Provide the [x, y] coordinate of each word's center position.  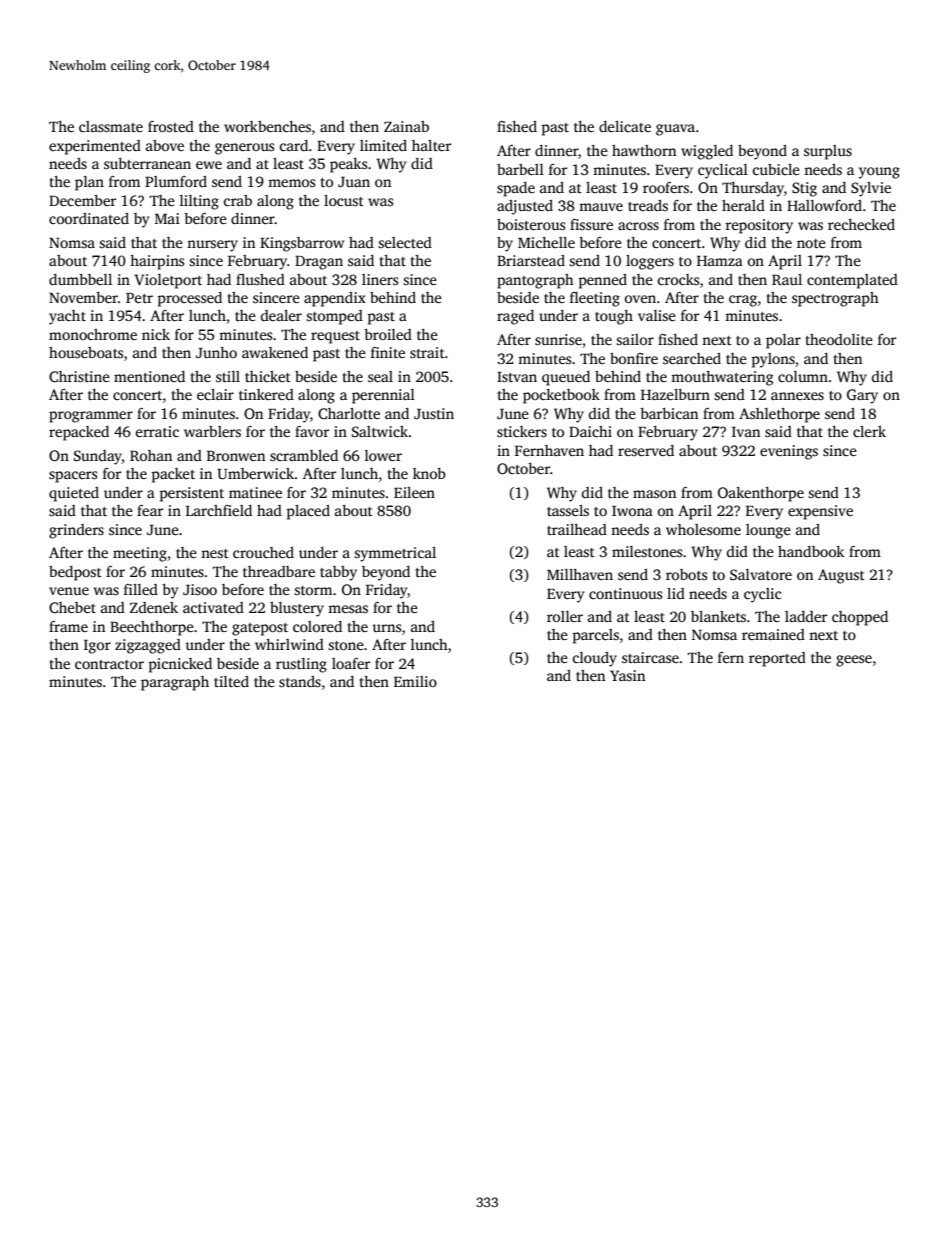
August [841, 576]
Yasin [627, 675]
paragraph [175, 683]
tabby [338, 573]
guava [675, 130]
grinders [76, 531]
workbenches [267, 126]
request [335, 337]
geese [854, 661]
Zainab [406, 126]
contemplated [852, 281]
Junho [216, 352]
